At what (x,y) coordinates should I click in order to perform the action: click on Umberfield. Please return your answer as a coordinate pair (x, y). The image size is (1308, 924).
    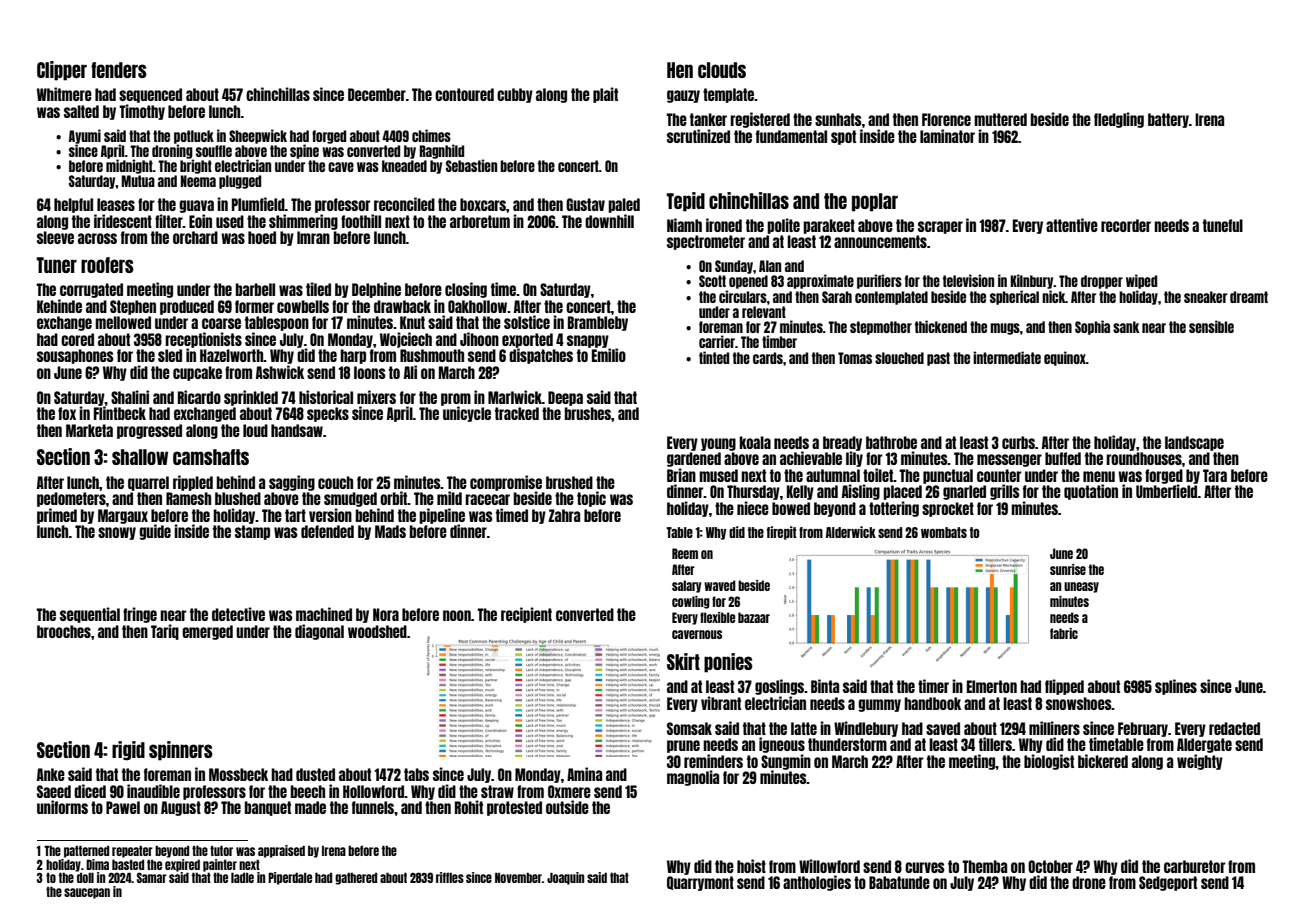
    Looking at the image, I should click on (1166, 491).
